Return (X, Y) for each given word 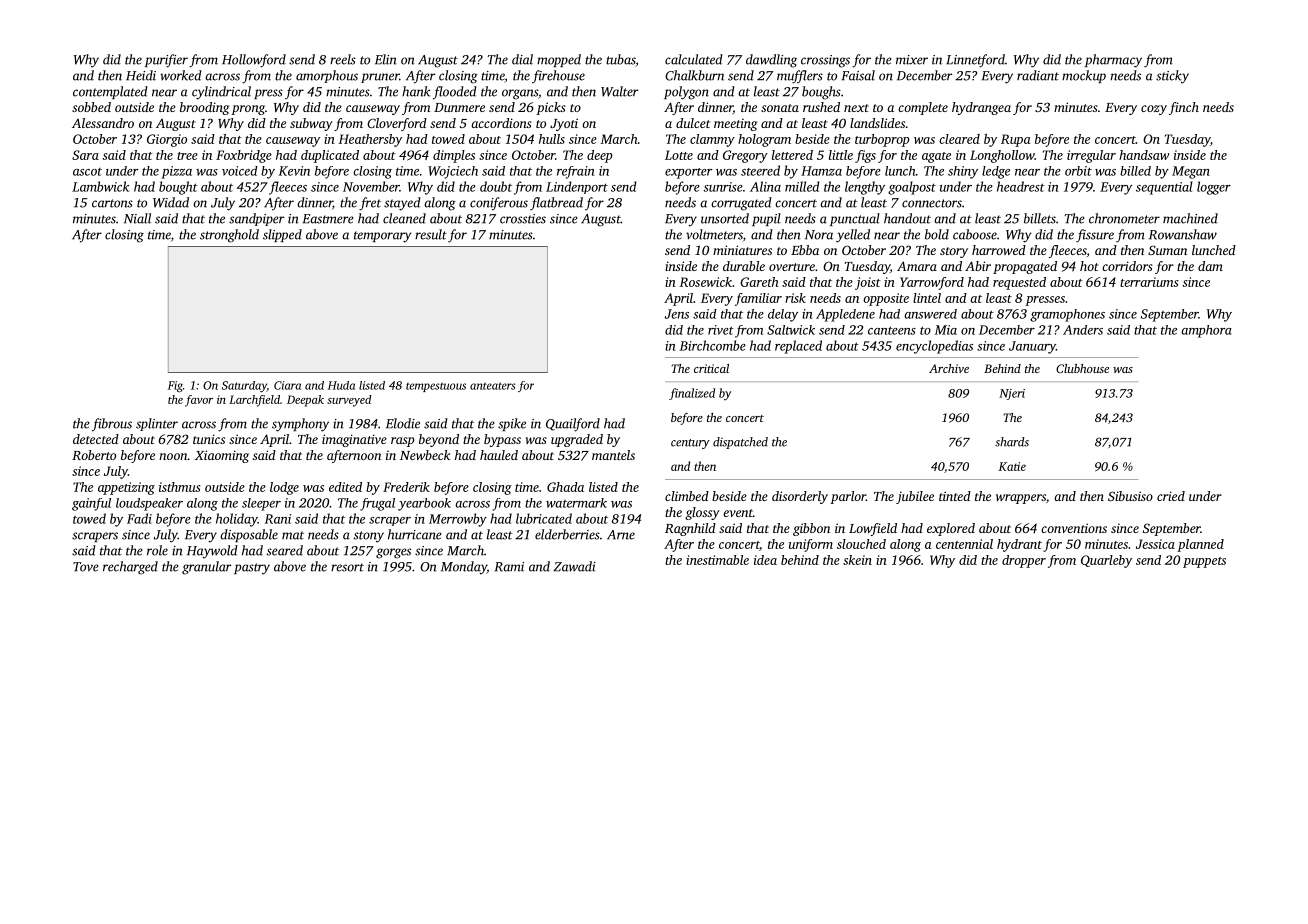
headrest (1021, 186)
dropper (1024, 561)
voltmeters (714, 234)
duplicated (330, 156)
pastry (252, 569)
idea (765, 560)
